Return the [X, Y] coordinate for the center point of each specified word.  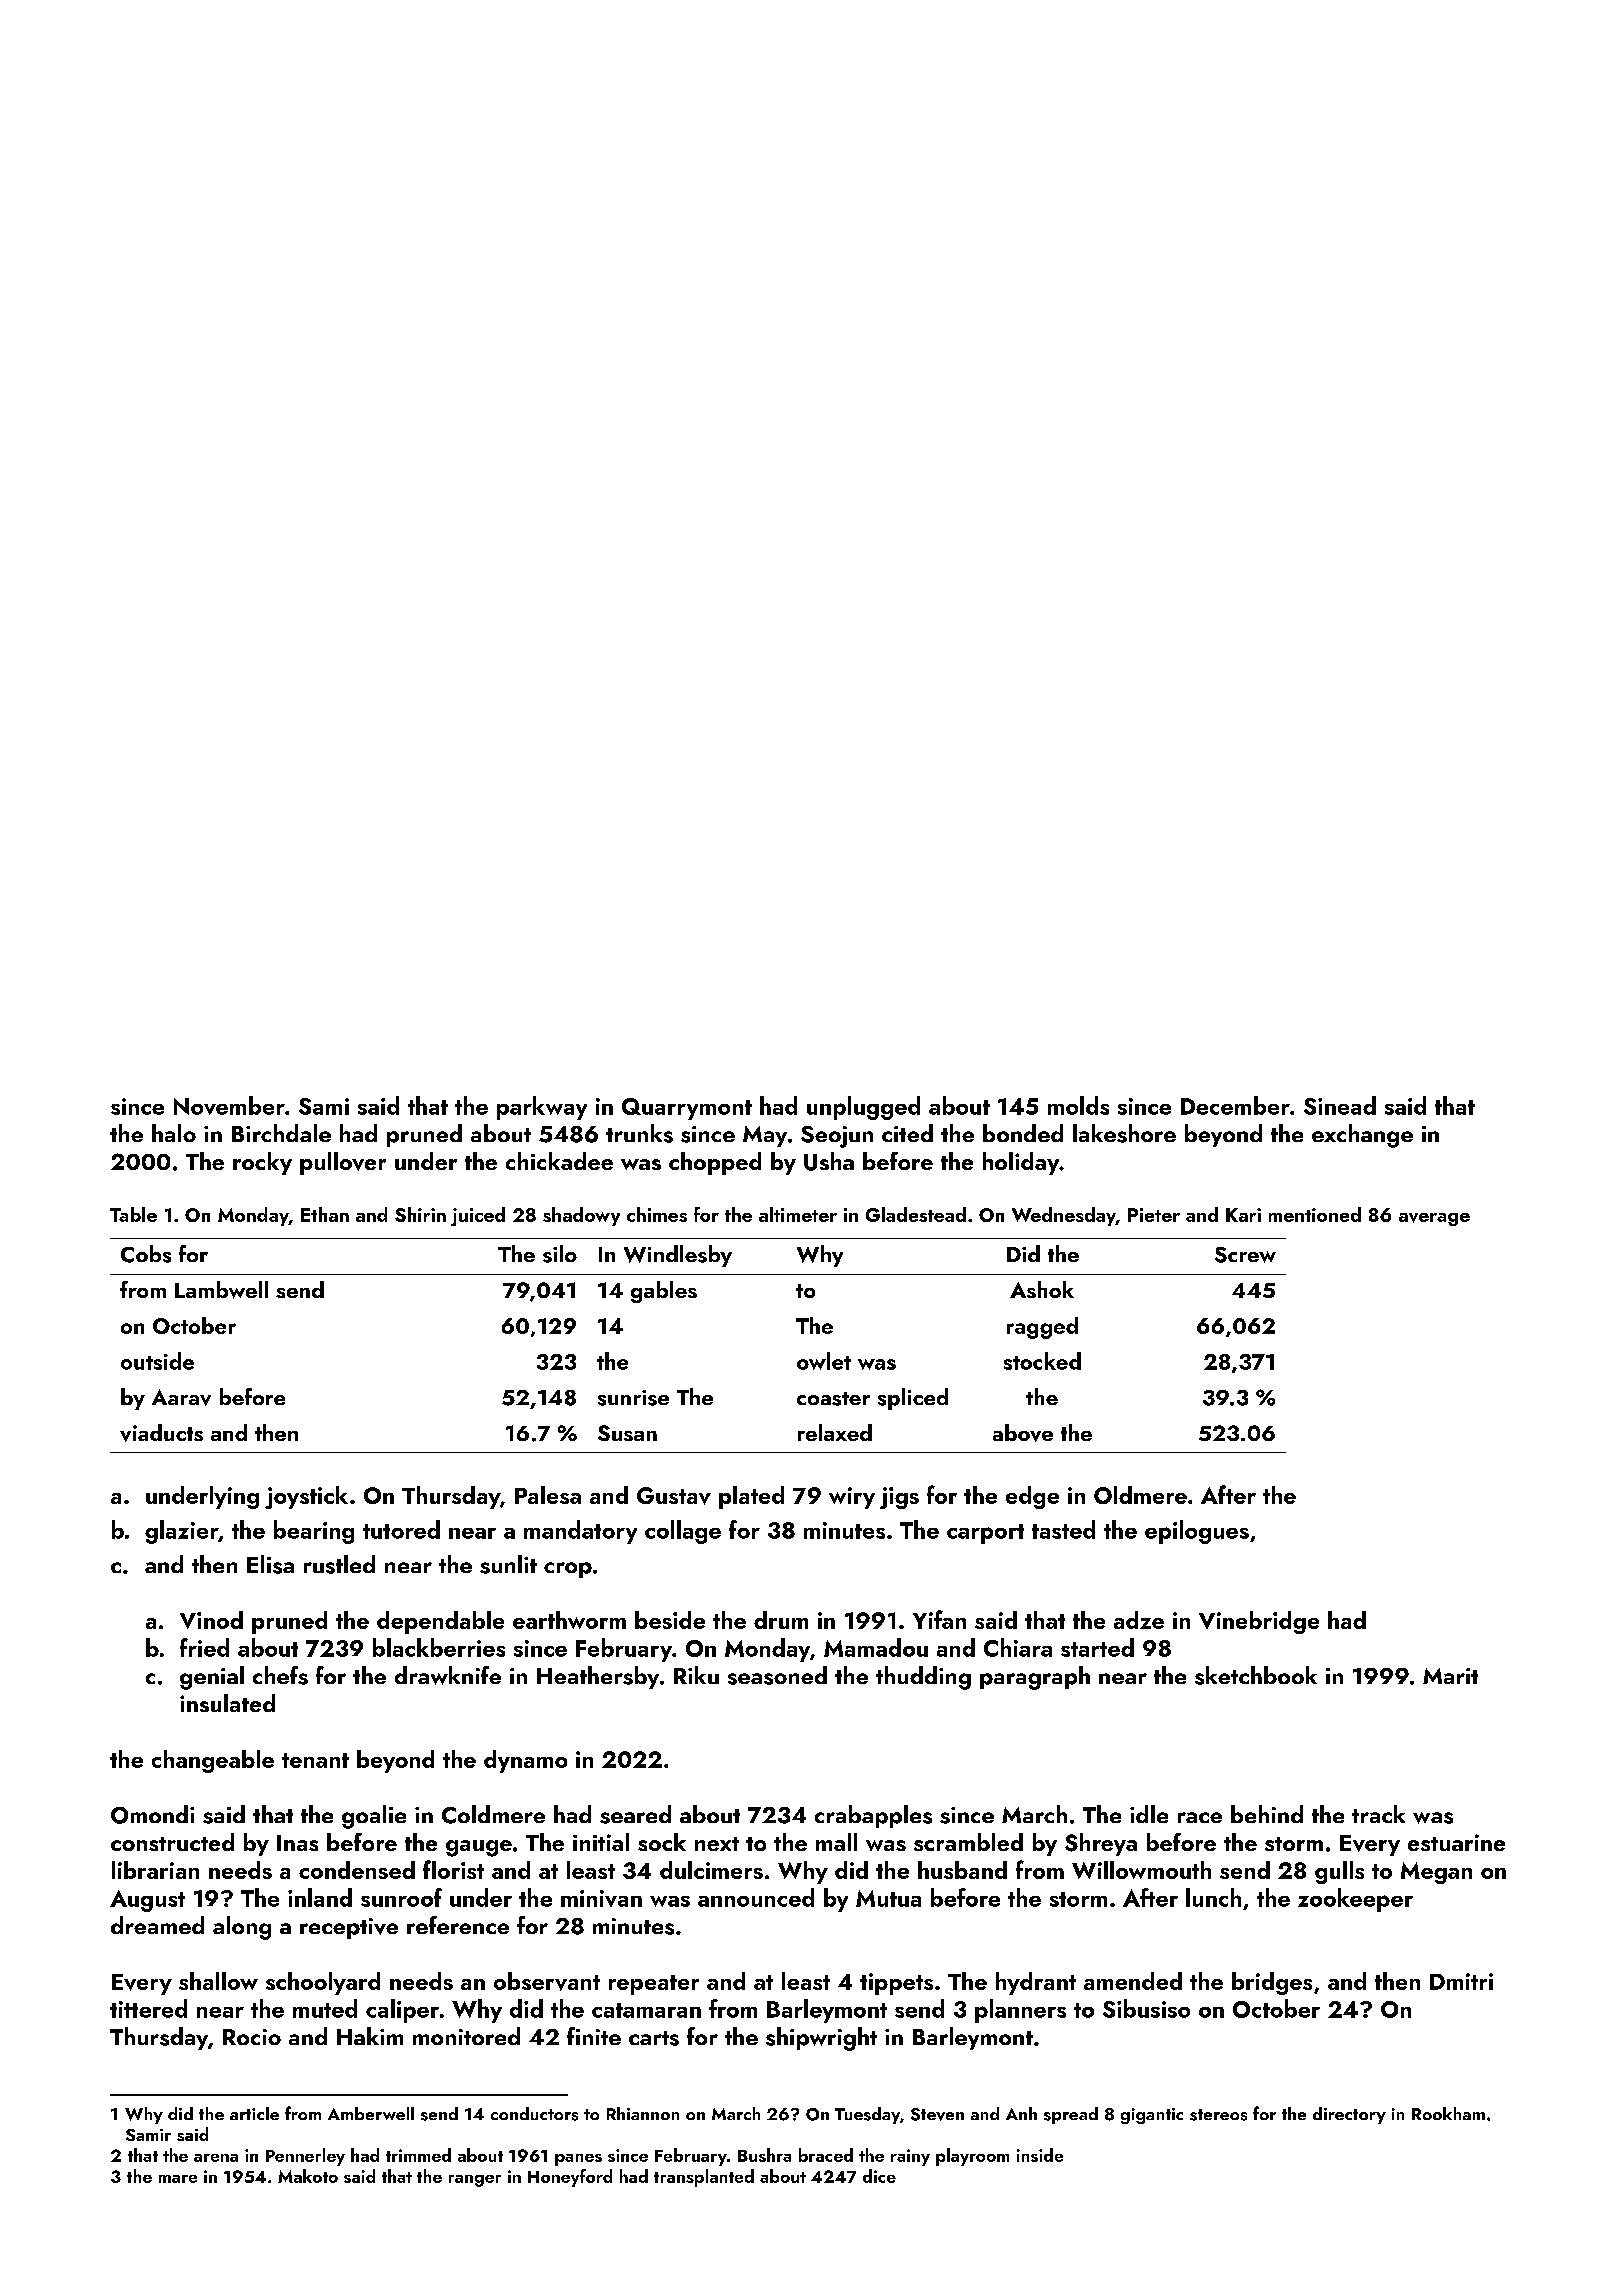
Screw [1245, 1255]
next [717, 1844]
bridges [1272, 1983]
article [254, 2113]
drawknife [448, 1675]
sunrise [633, 1398]
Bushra [764, 2155]
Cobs [146, 1254]
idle [1149, 1814]
